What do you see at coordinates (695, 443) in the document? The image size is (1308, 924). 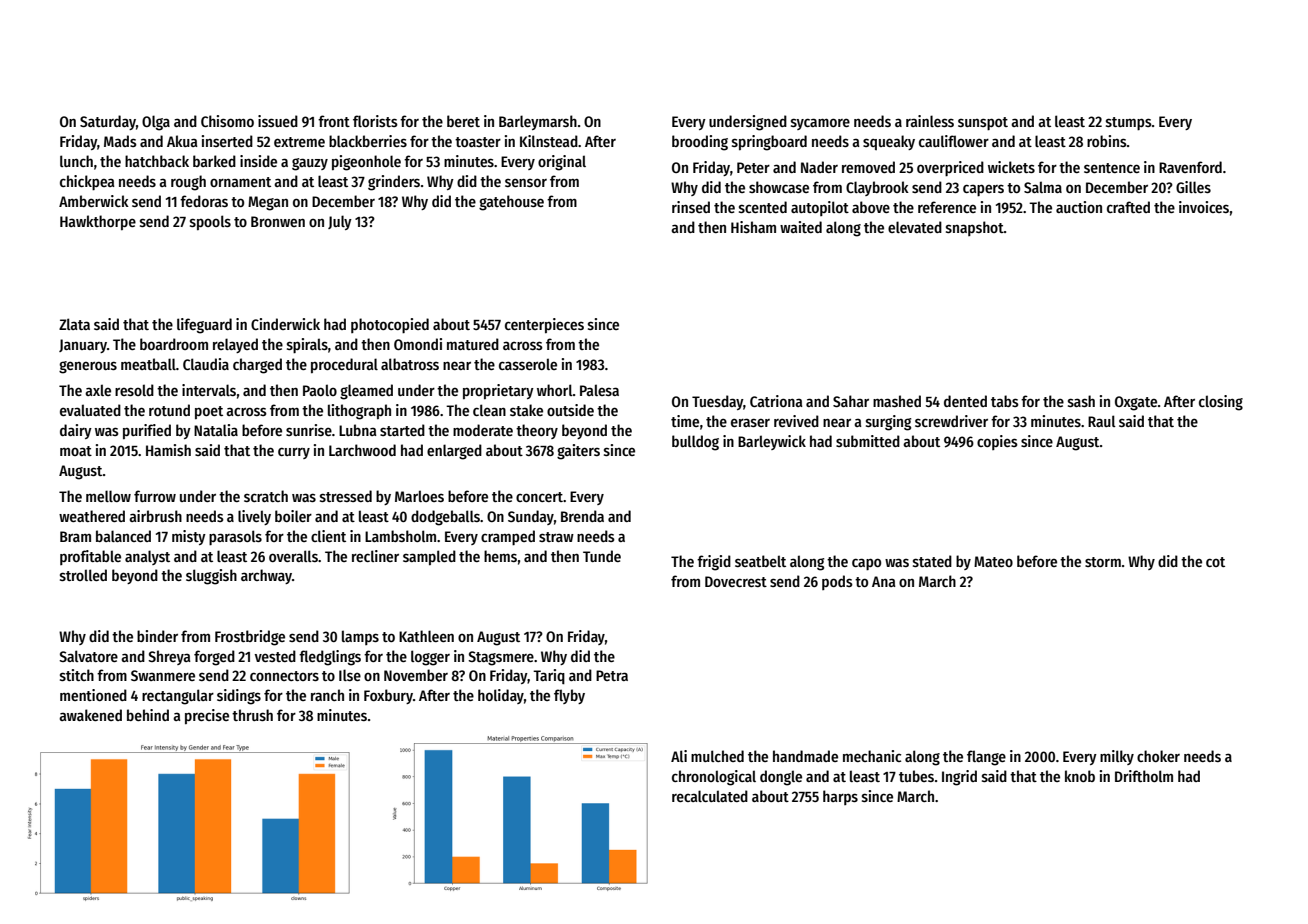 I see `bulldog` at bounding box center [695, 443].
